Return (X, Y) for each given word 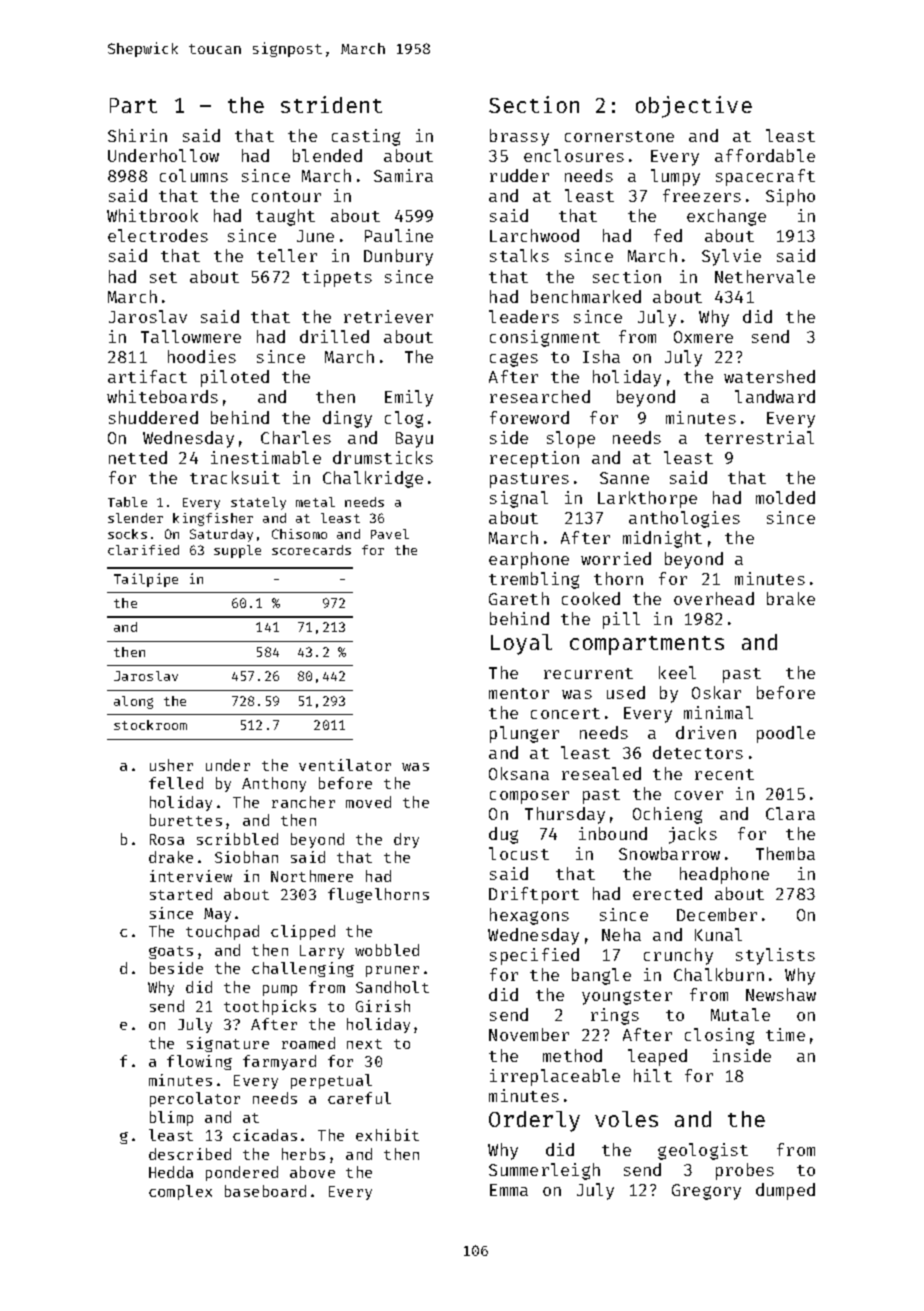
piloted (235, 378)
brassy (519, 137)
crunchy (678, 956)
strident (331, 104)
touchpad (222, 932)
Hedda (171, 1172)
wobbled (387, 950)
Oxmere (703, 337)
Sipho (790, 197)
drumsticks (383, 457)
